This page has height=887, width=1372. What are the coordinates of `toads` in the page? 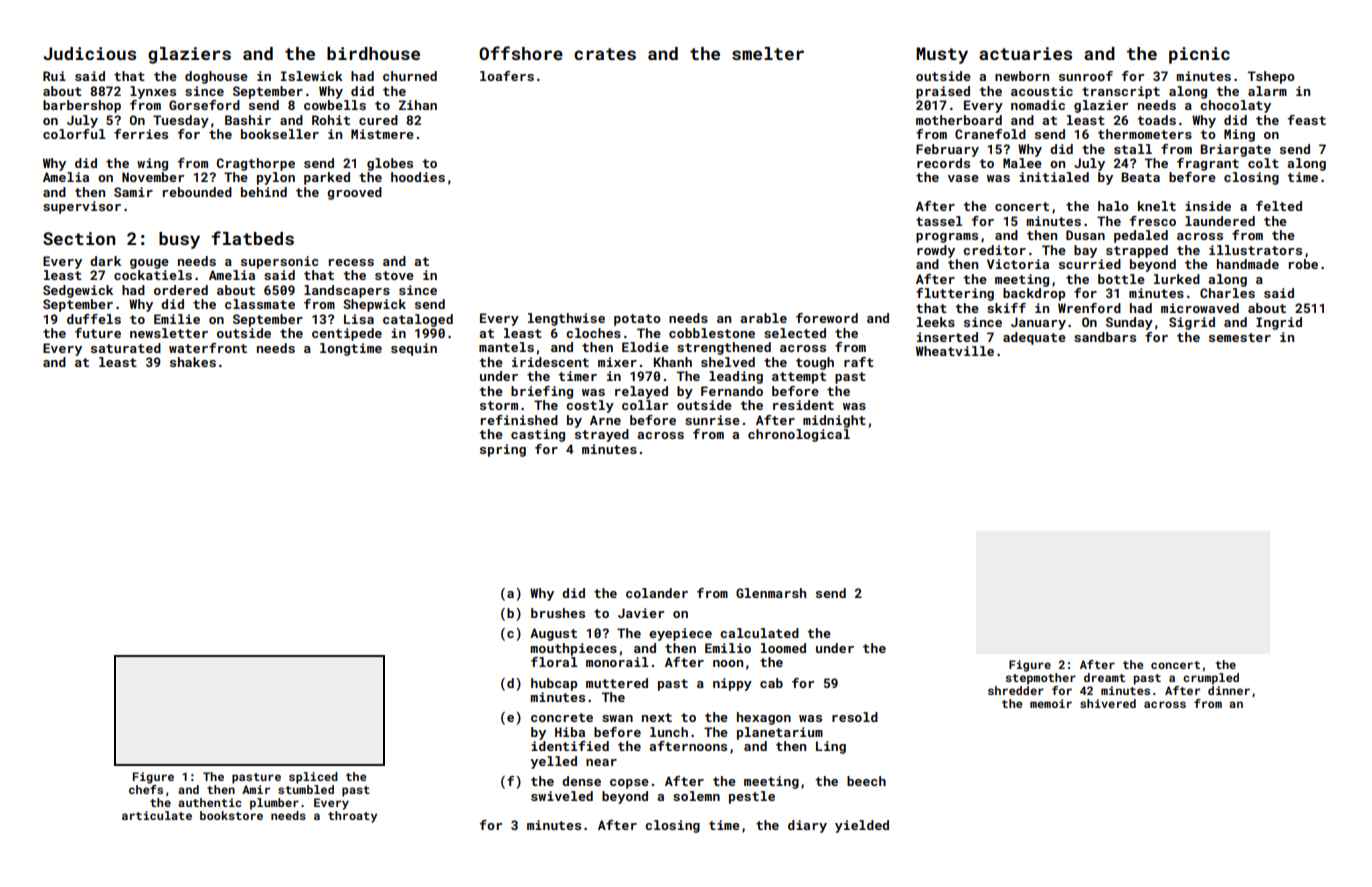 It's located at (1156, 120).
